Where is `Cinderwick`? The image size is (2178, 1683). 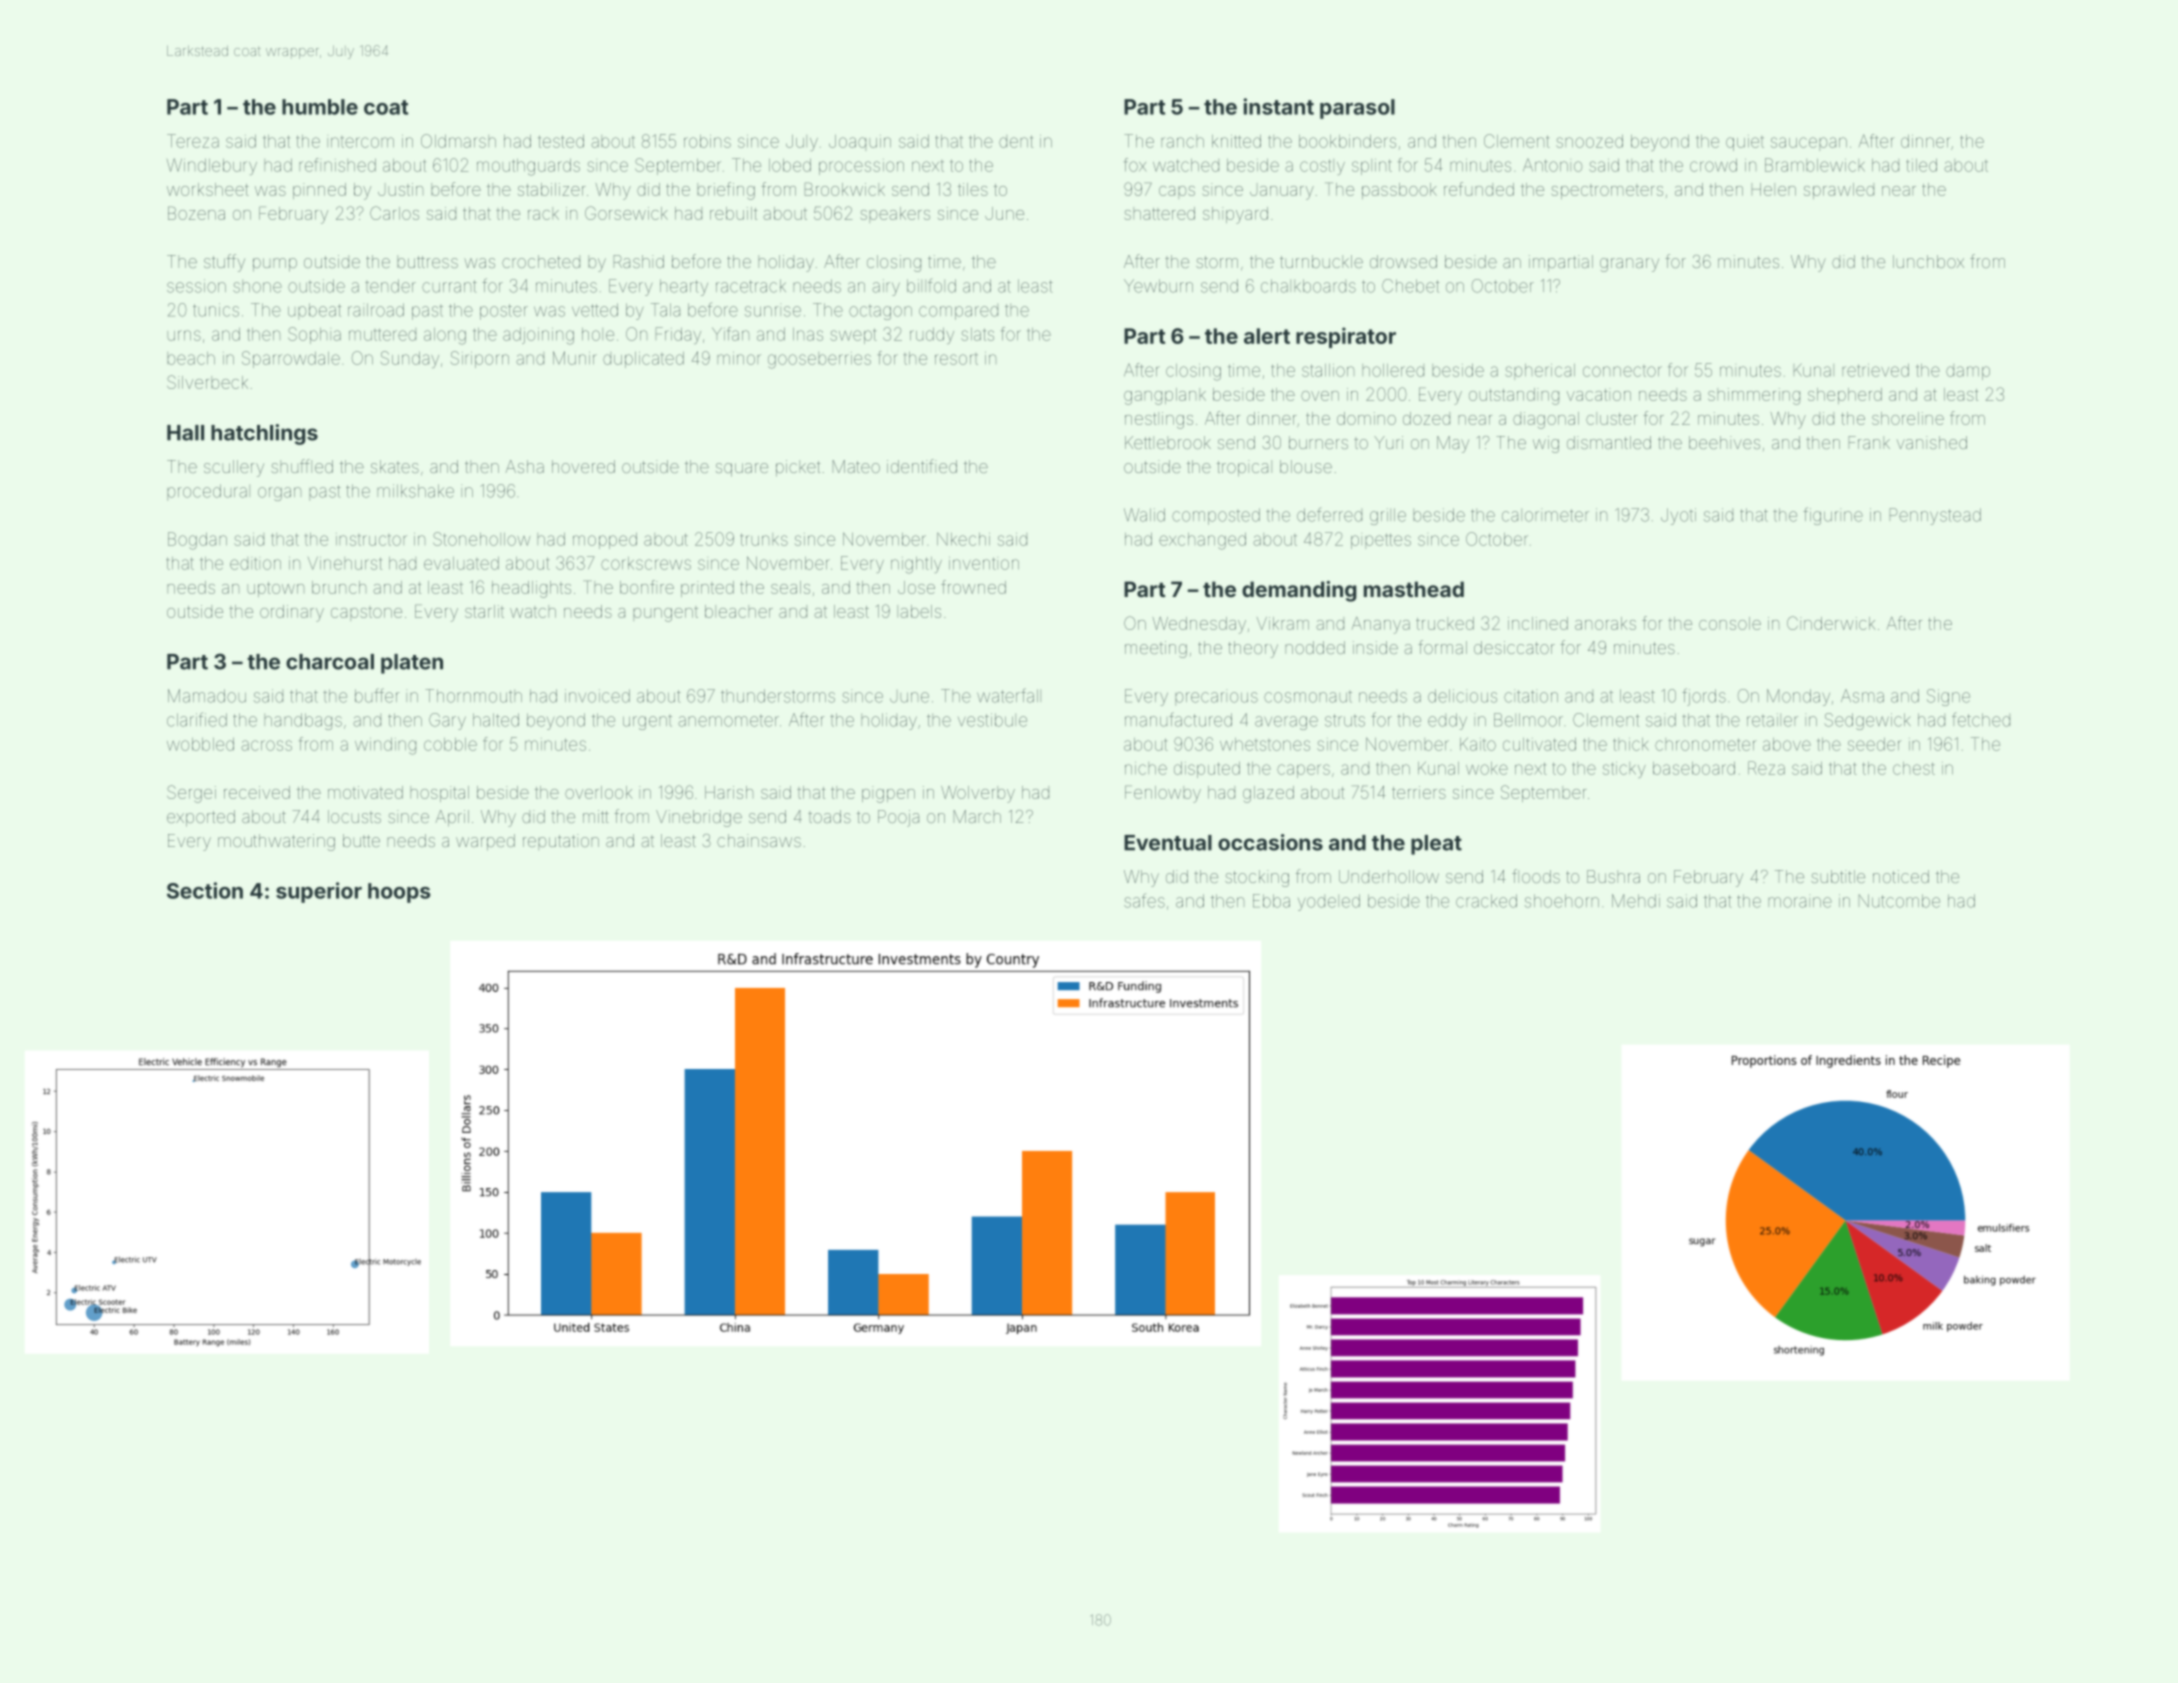
Cinderwick is located at coordinates (1831, 623).
